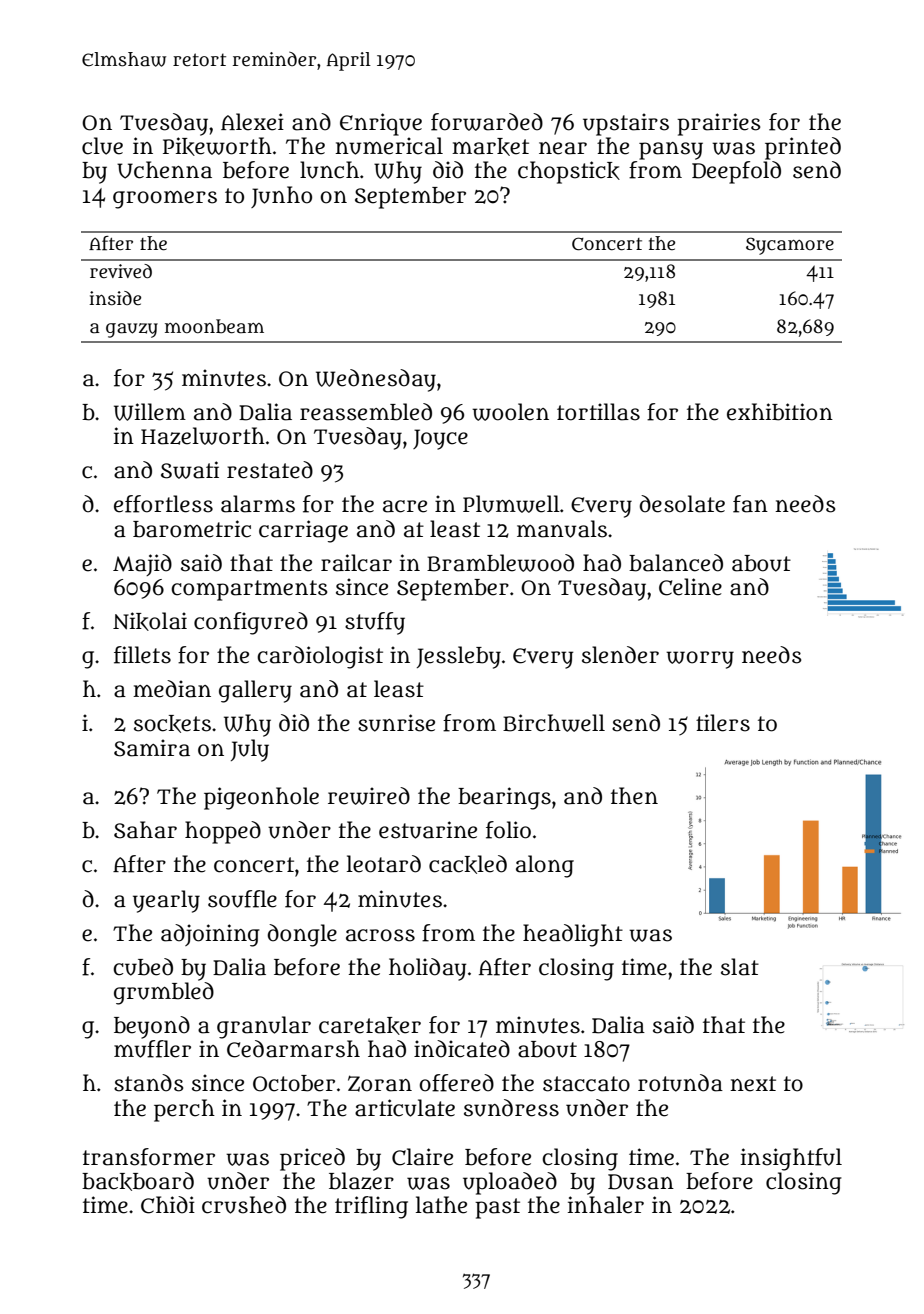 The image size is (924, 1314). Describe the element at coordinates (803, 148) in the screenshot. I see `printed` at that location.
